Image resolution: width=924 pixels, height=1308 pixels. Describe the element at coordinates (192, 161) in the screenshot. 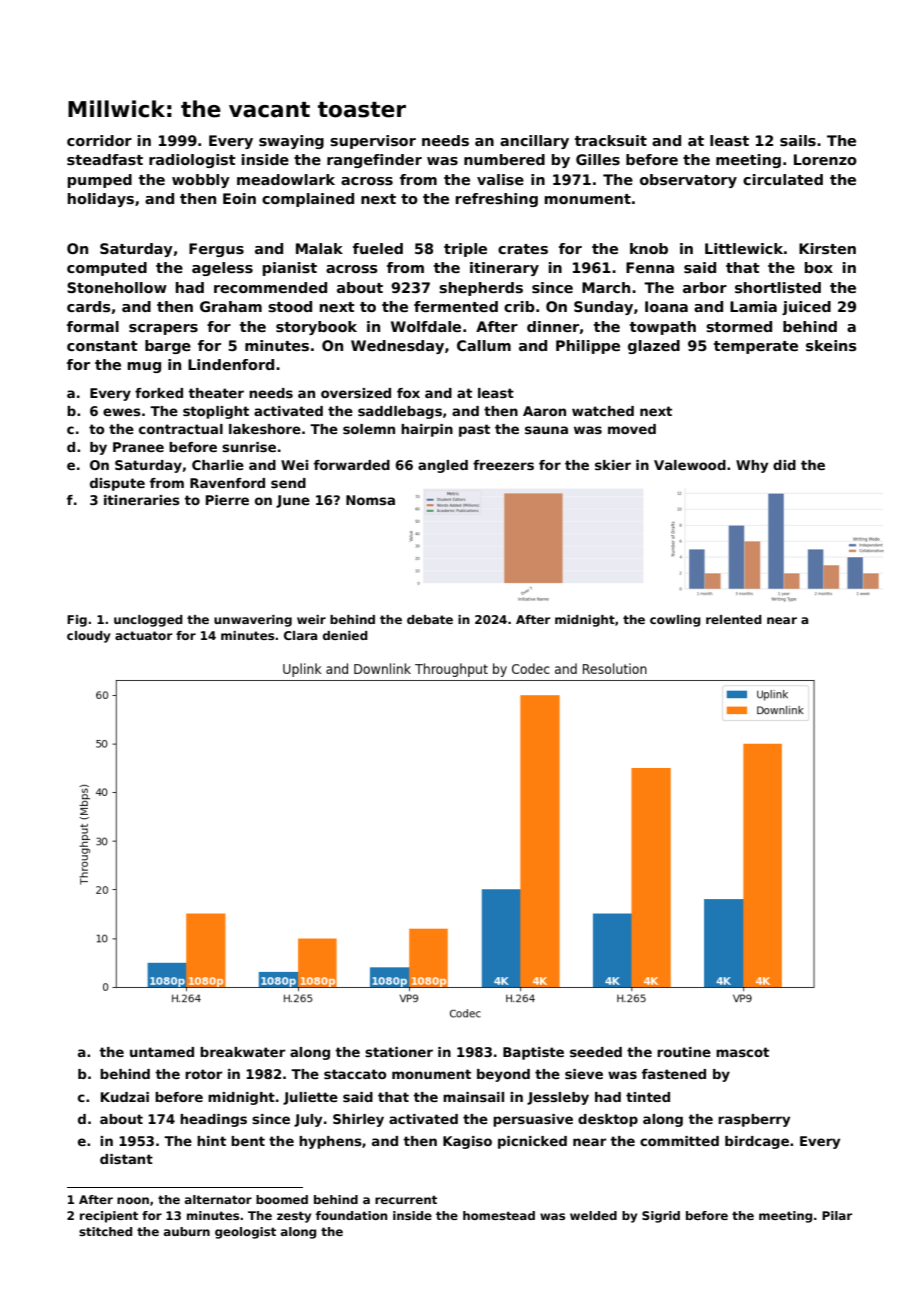

I see `radiologist` at that location.
